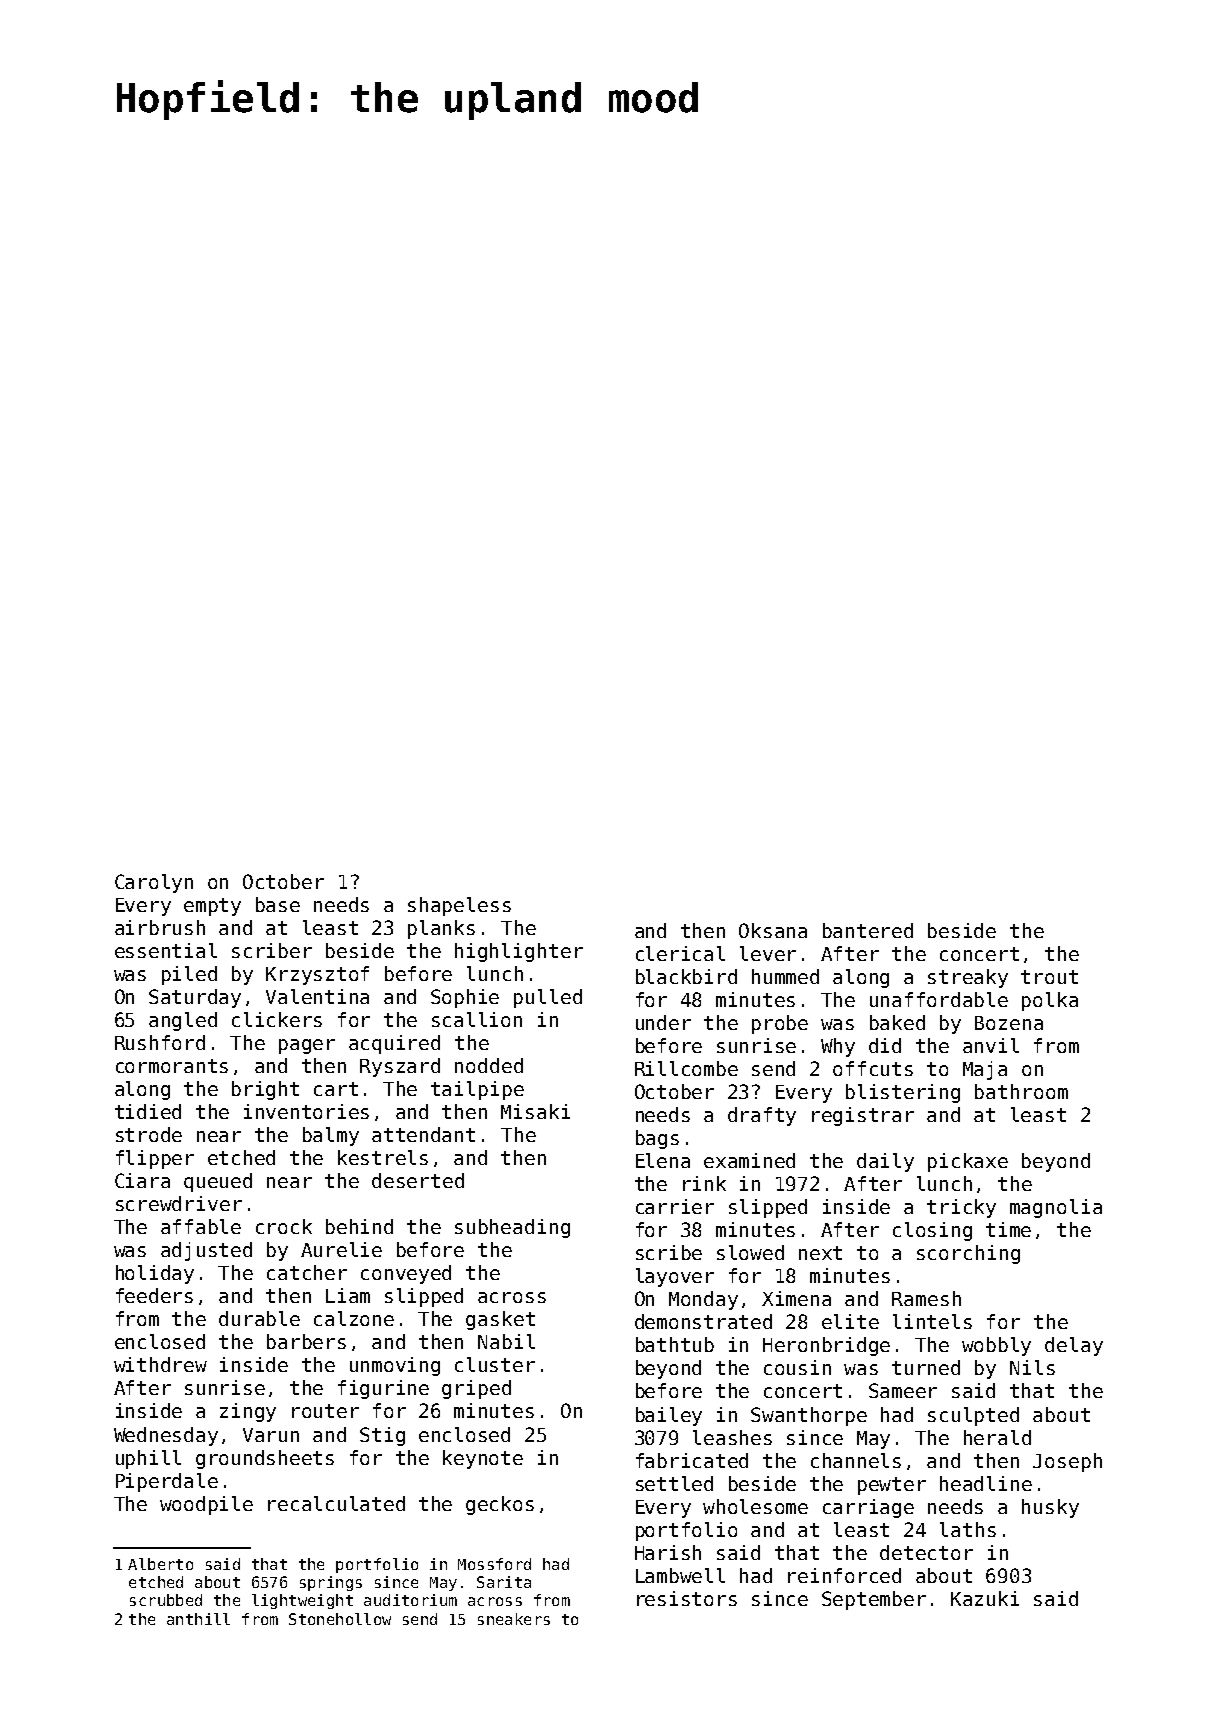  Describe the element at coordinates (820, 1253) in the screenshot. I see `next` at that location.
